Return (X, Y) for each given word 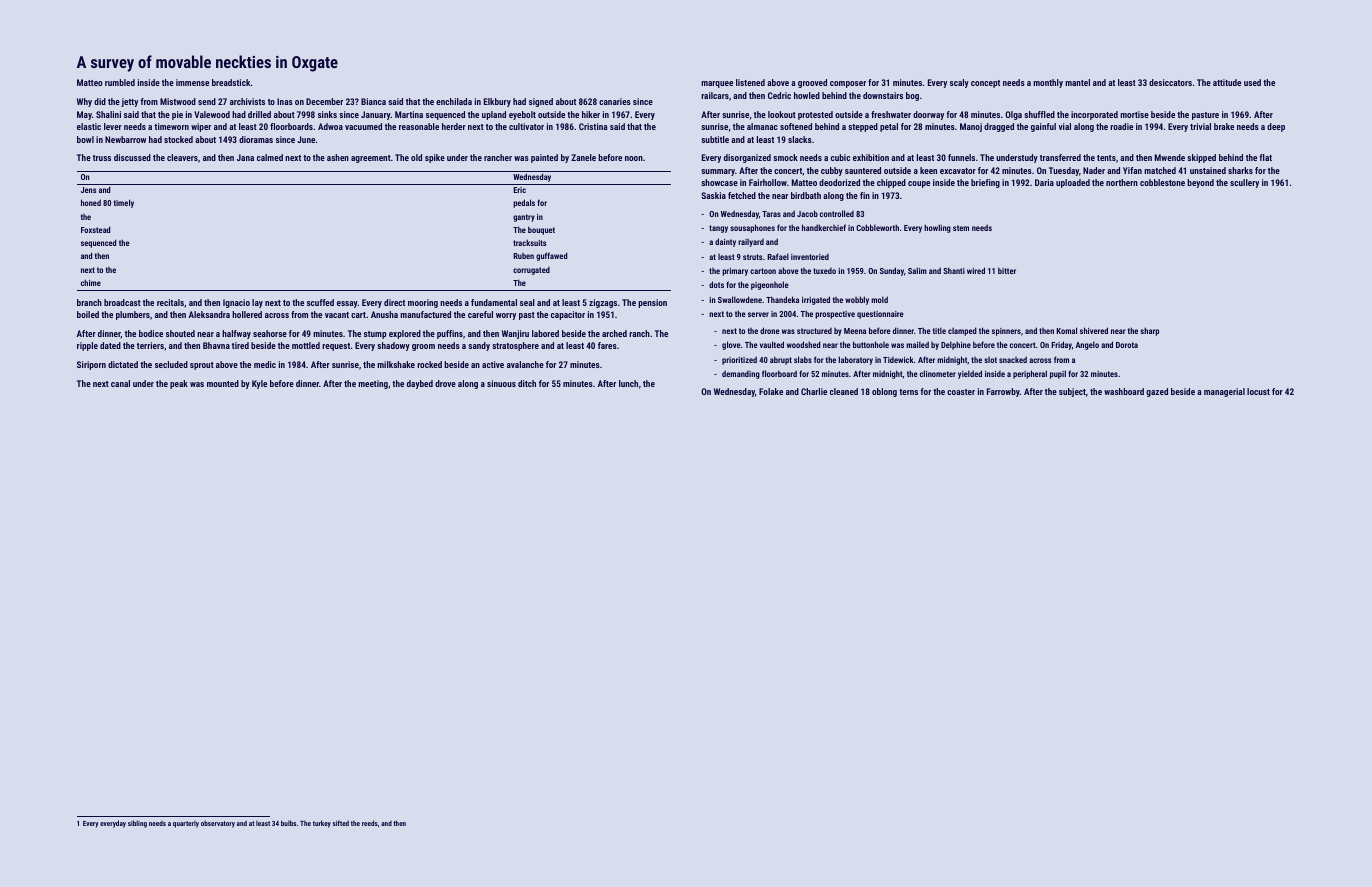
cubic (840, 157)
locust (1258, 391)
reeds (370, 823)
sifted (341, 823)
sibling (137, 824)
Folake (771, 391)
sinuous (501, 383)
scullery (1244, 183)
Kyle (259, 384)
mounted (223, 383)
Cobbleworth (877, 227)
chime (91, 282)
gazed (1157, 392)
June (306, 139)
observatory (218, 824)
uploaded (1073, 183)
